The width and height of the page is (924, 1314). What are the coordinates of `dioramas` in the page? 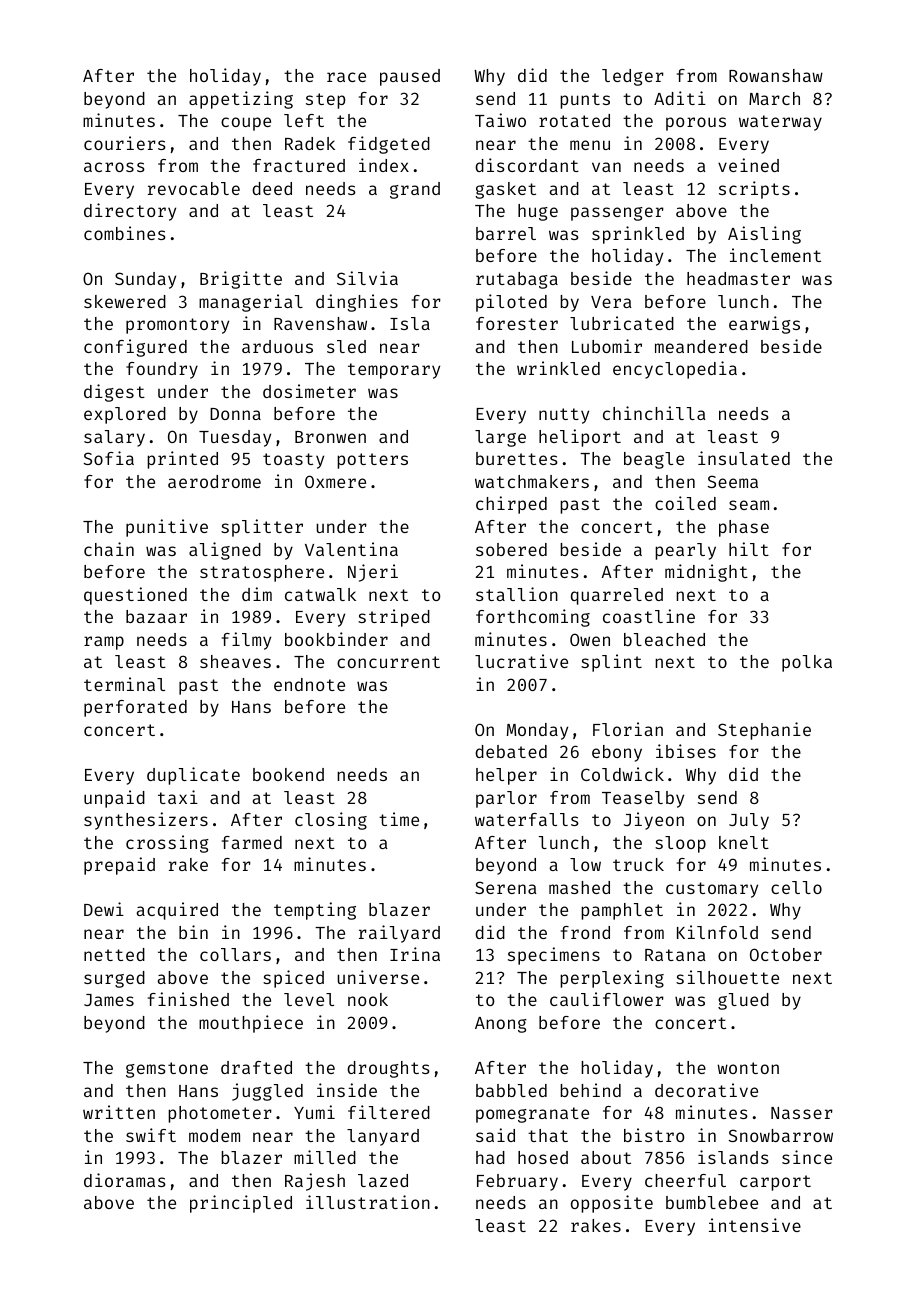 It's located at (125, 1180).
